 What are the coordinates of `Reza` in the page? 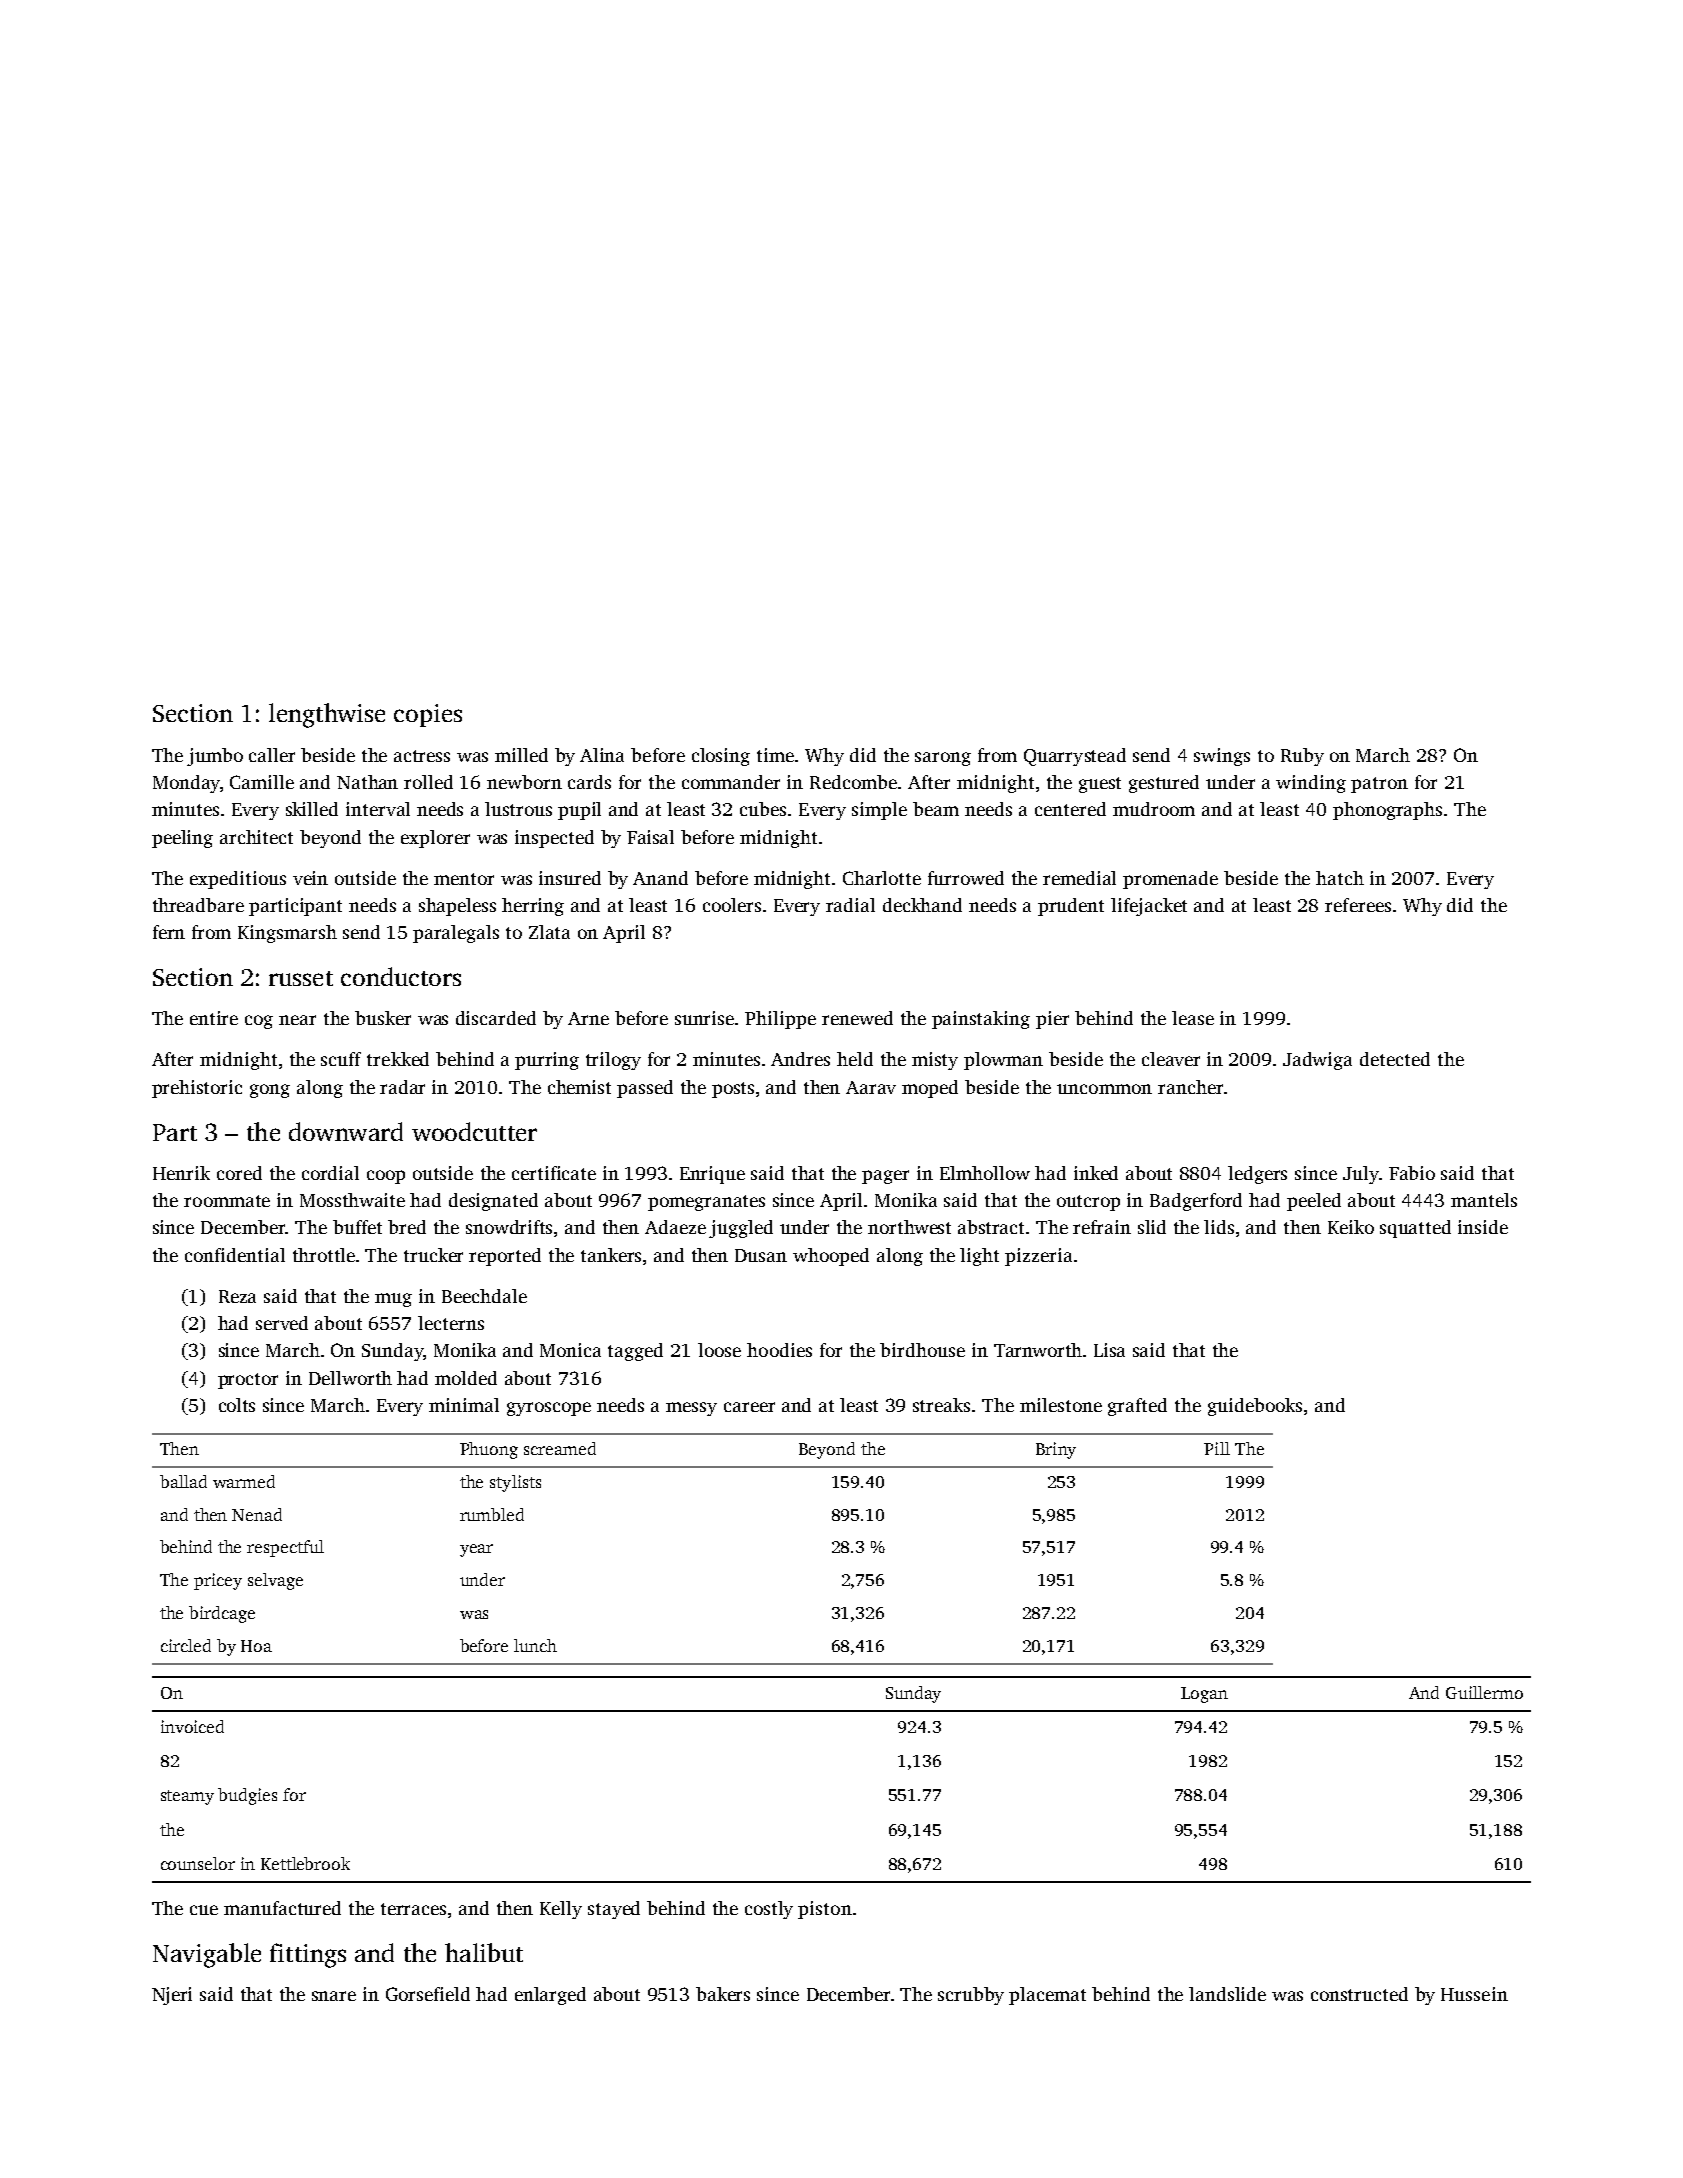 It's located at (237, 1296).
